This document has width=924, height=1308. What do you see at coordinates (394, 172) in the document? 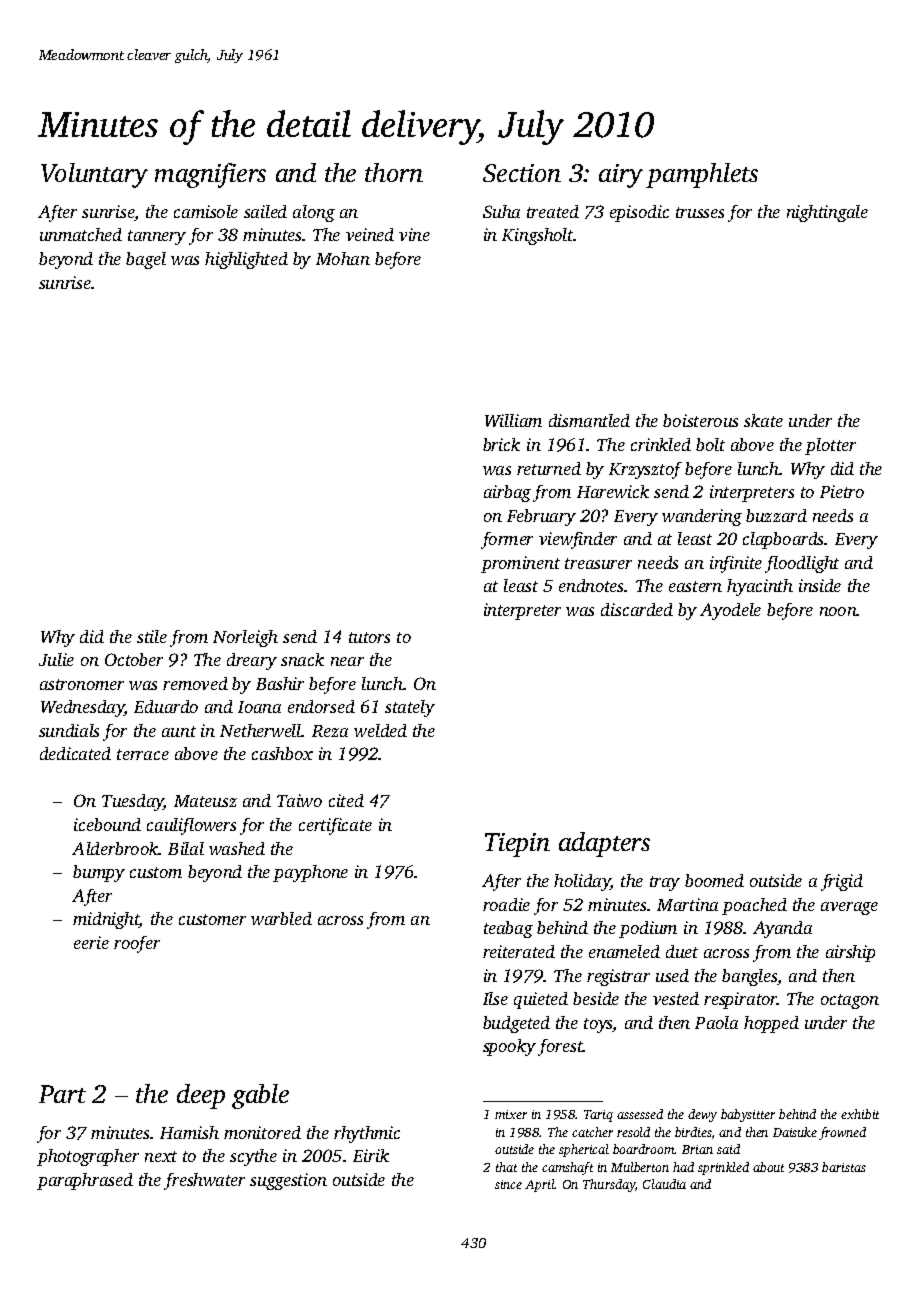
I see `thorn` at bounding box center [394, 172].
